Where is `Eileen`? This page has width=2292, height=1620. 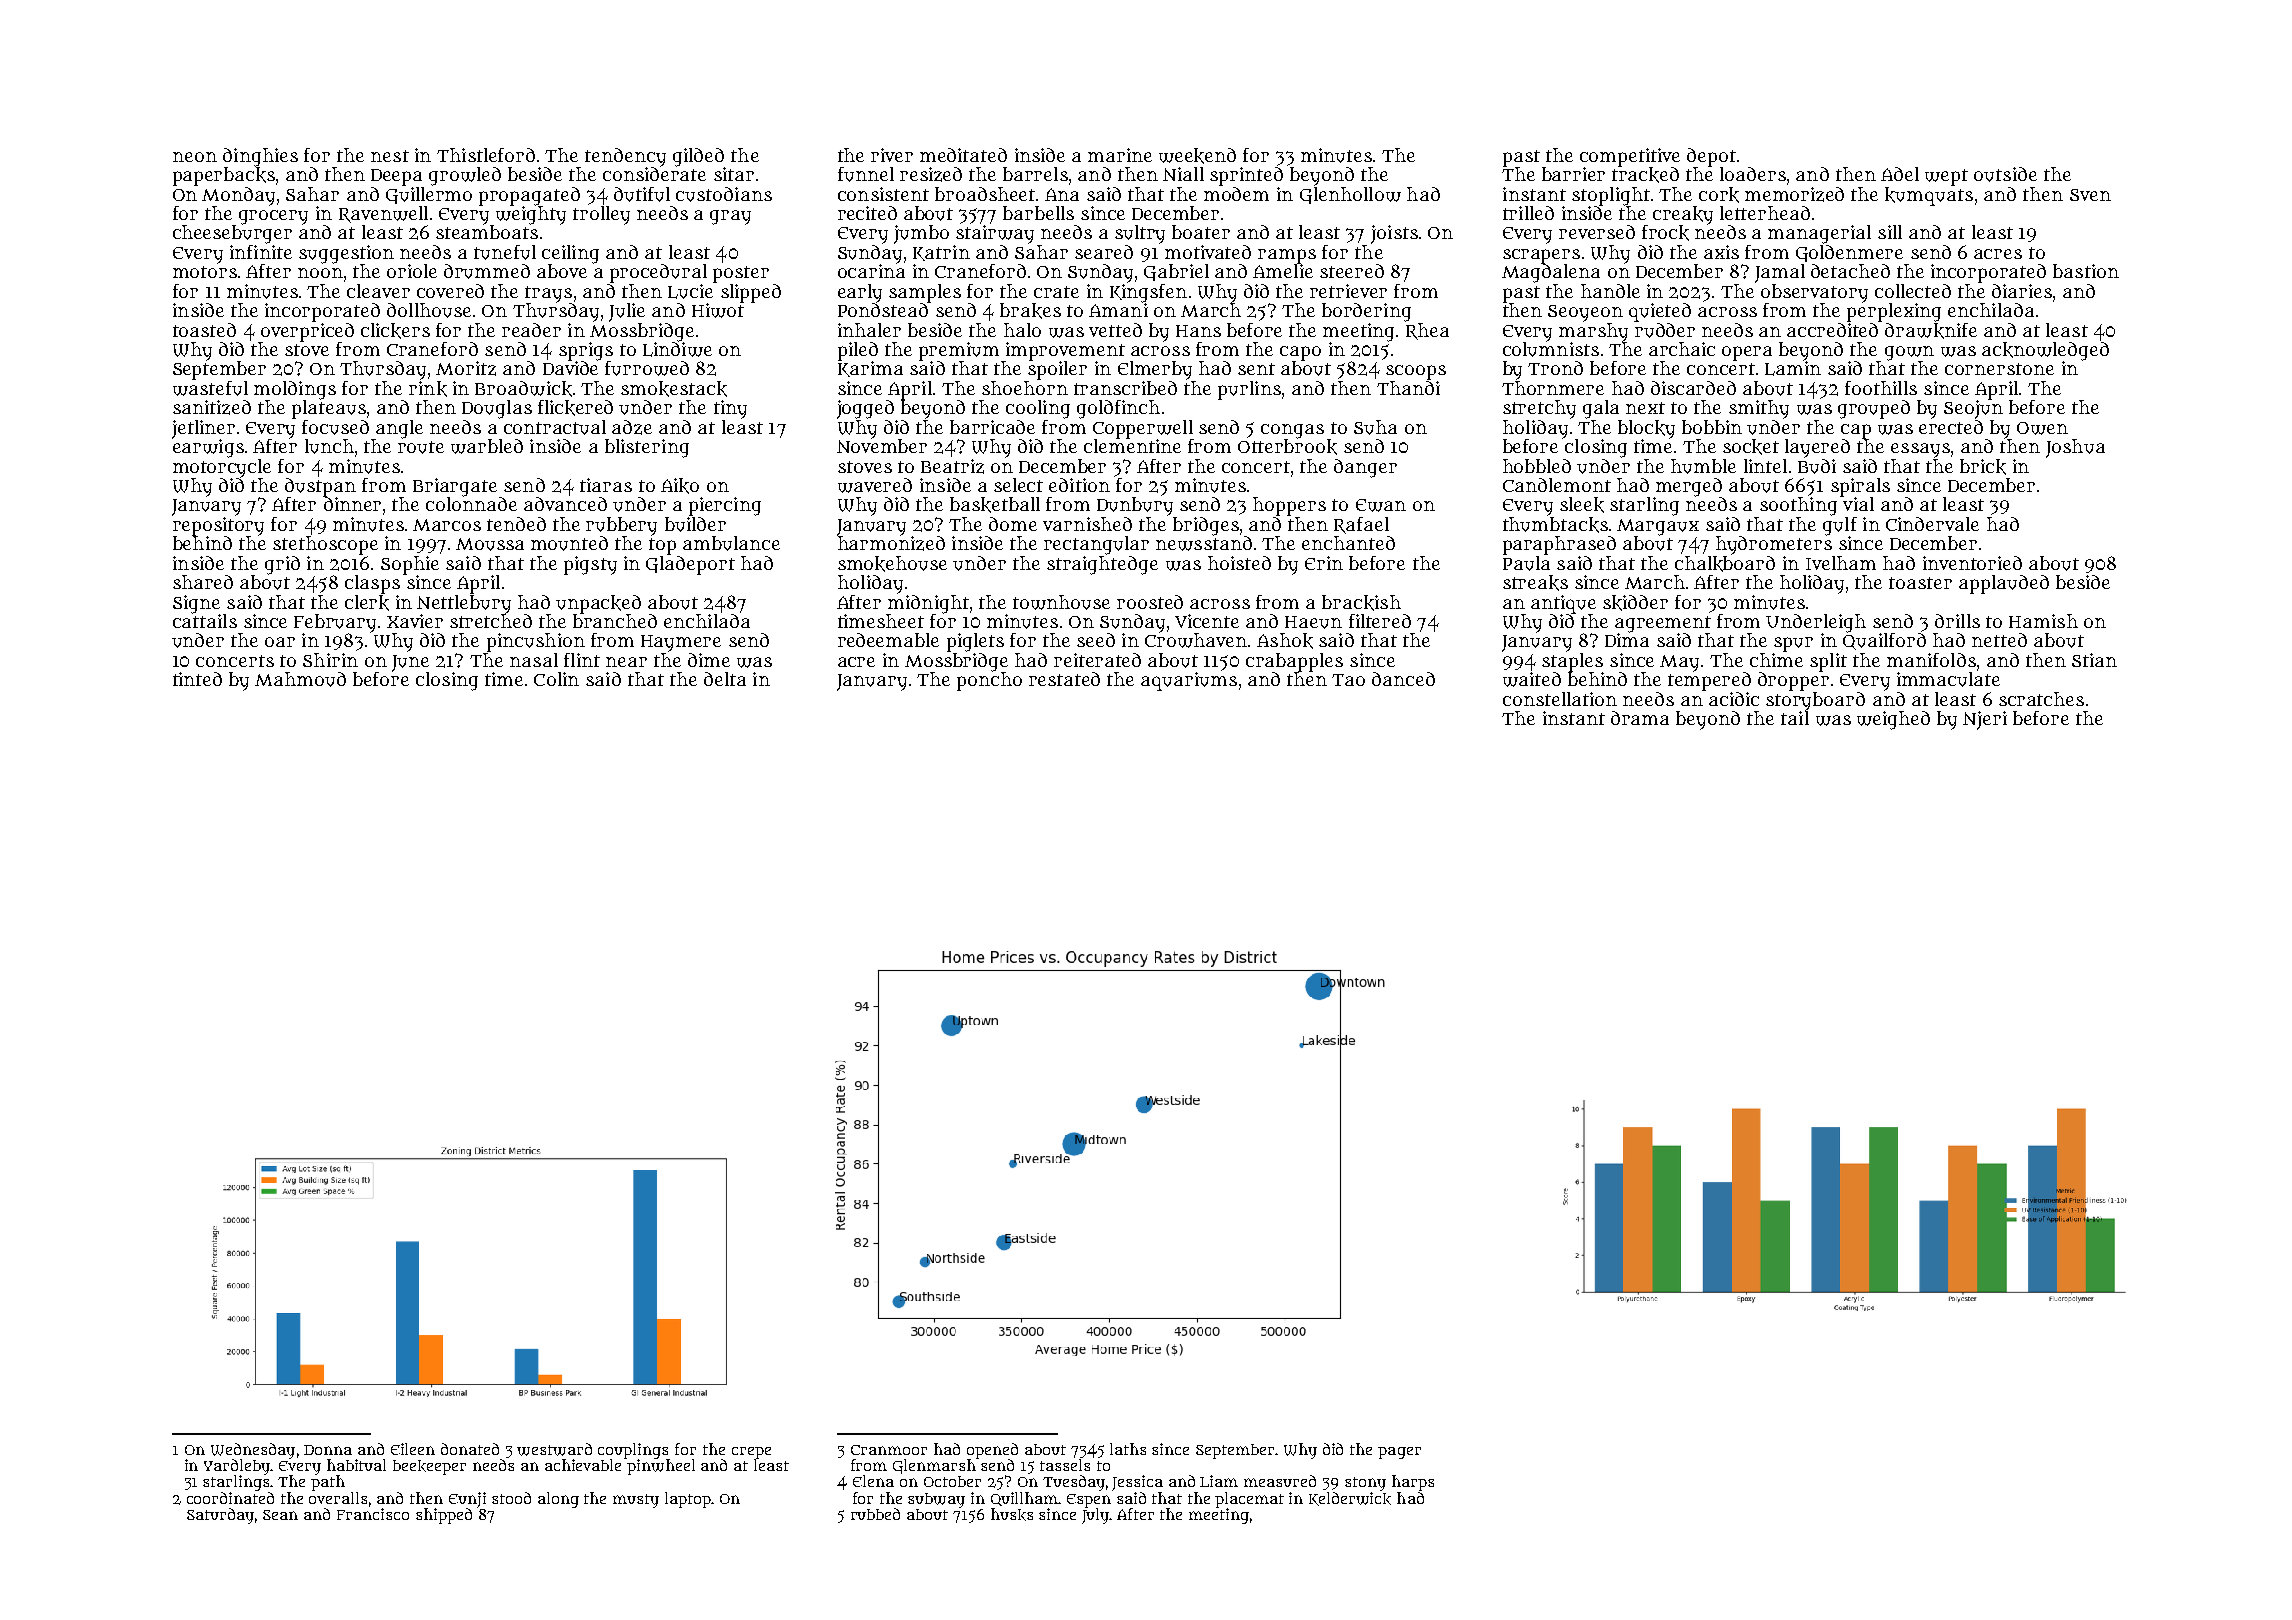 Eileen is located at coordinates (413, 1449).
